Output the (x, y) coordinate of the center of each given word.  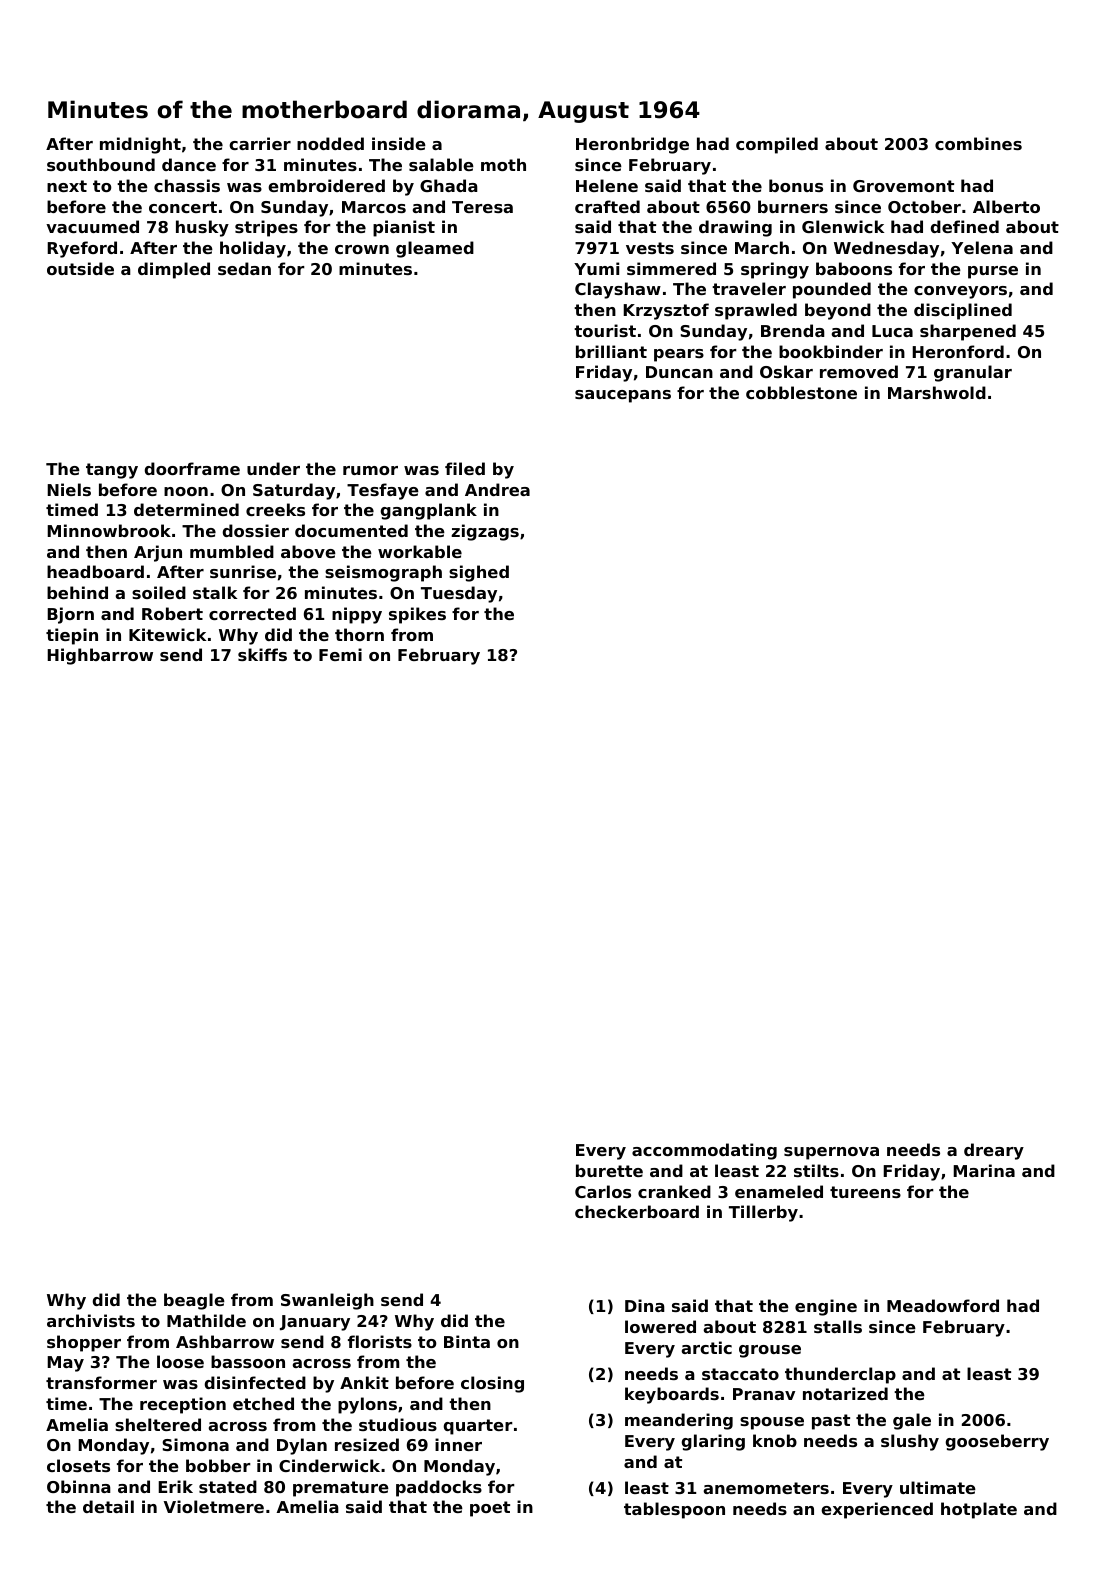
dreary (994, 1151)
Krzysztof (666, 311)
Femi (340, 654)
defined (965, 226)
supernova (831, 1153)
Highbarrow (100, 656)
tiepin (72, 636)
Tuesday (459, 594)
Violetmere (214, 1506)
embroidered (326, 185)
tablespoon (674, 1510)
